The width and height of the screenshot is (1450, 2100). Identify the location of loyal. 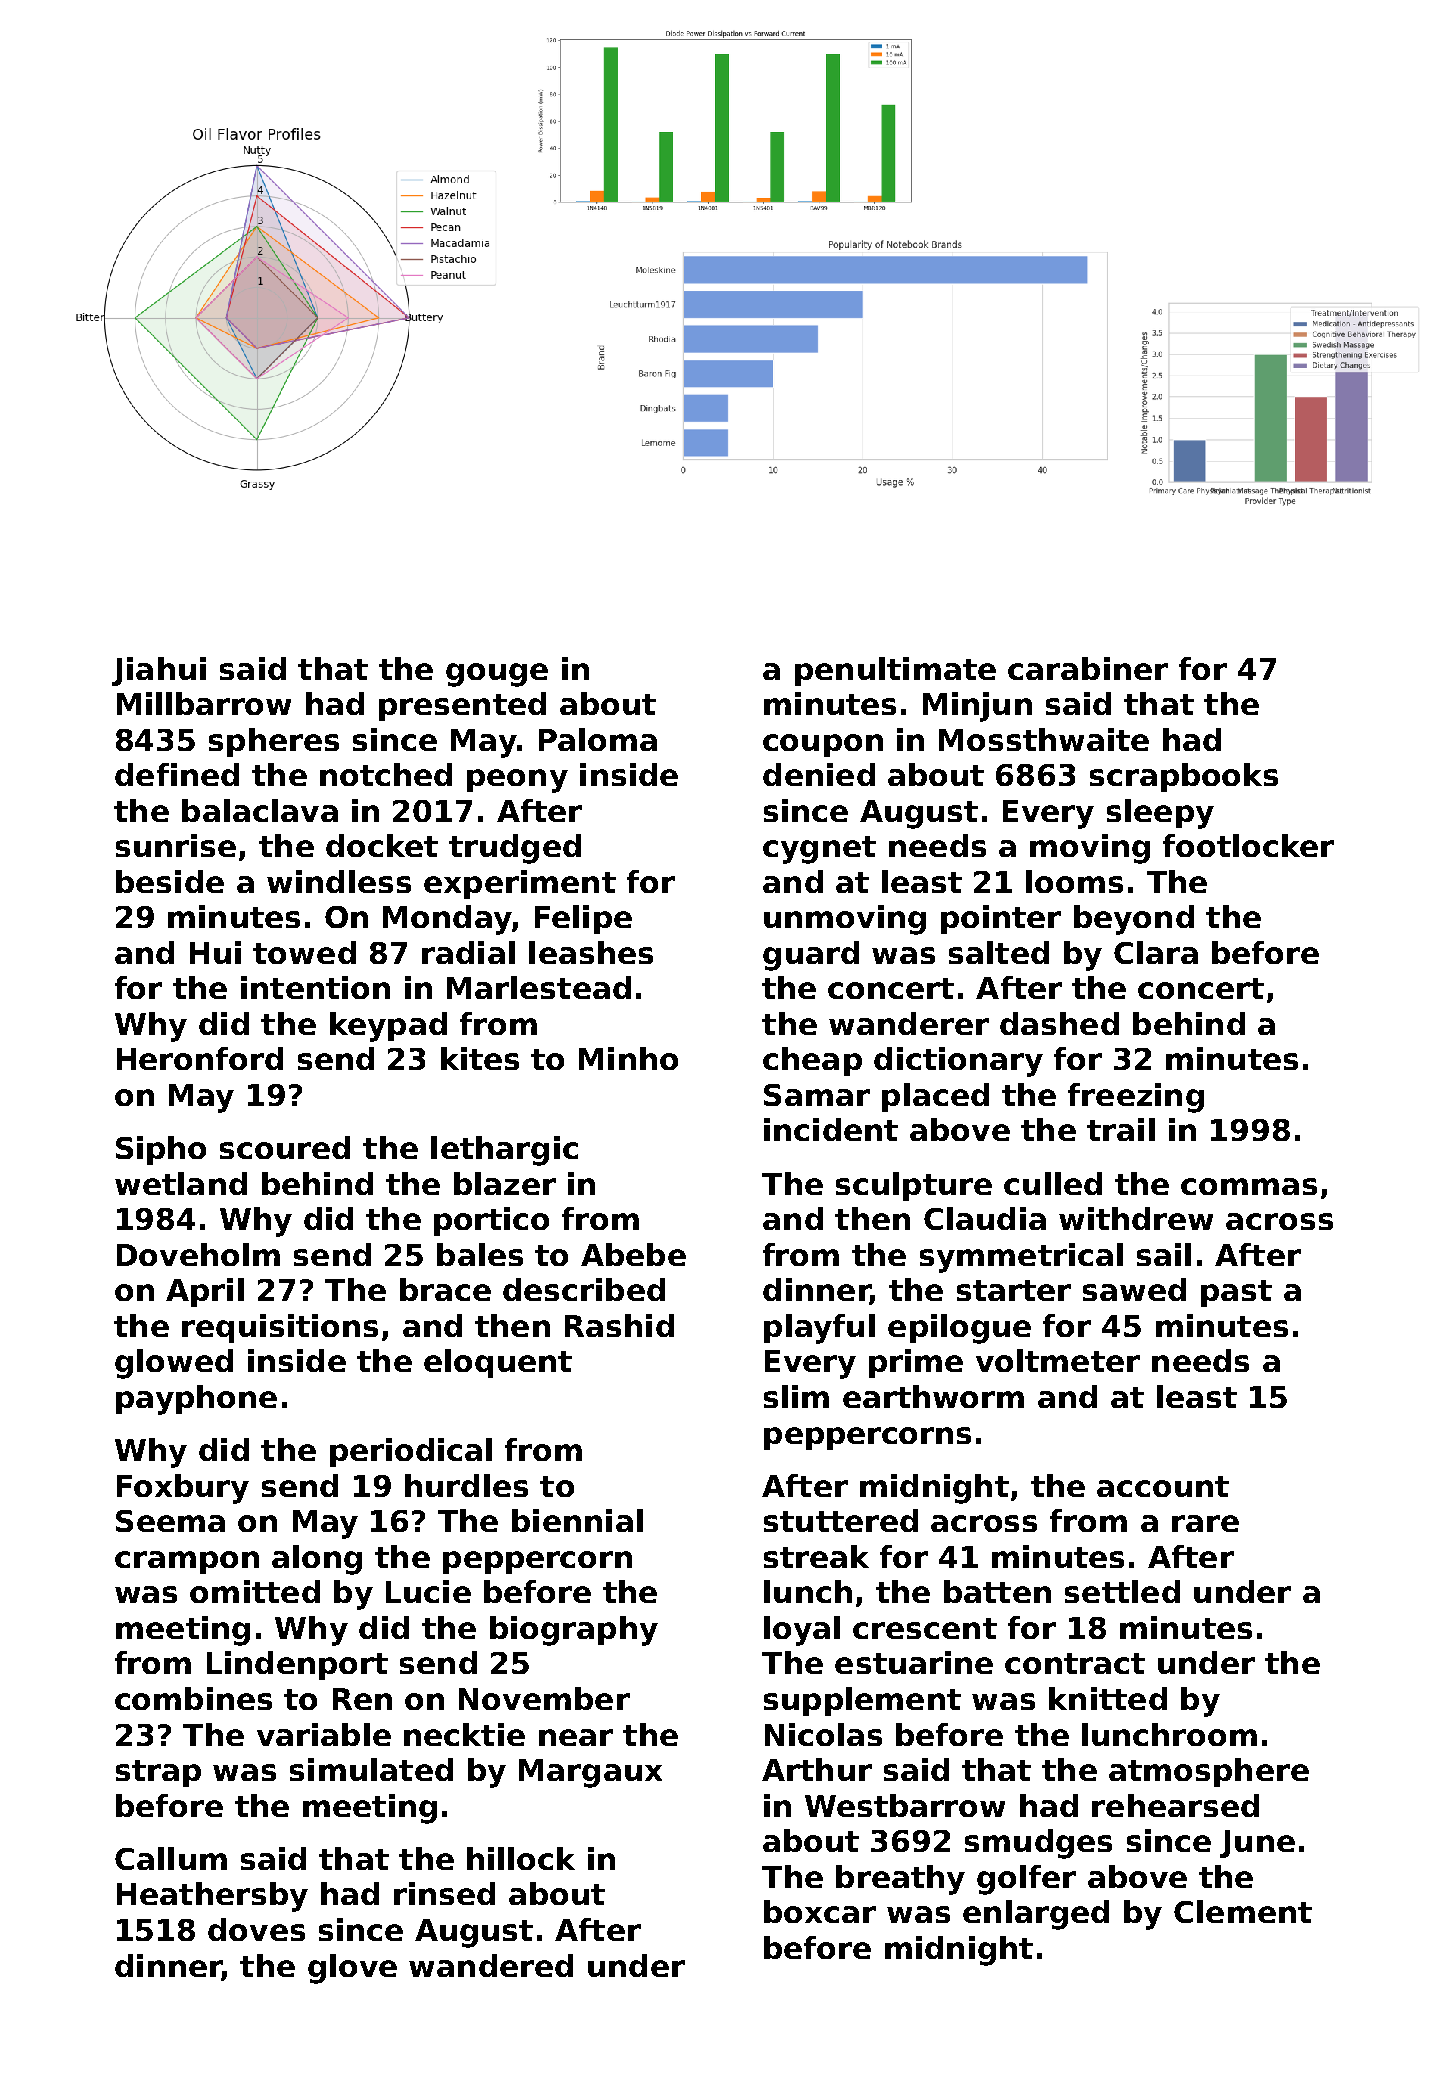
(802, 1631).
